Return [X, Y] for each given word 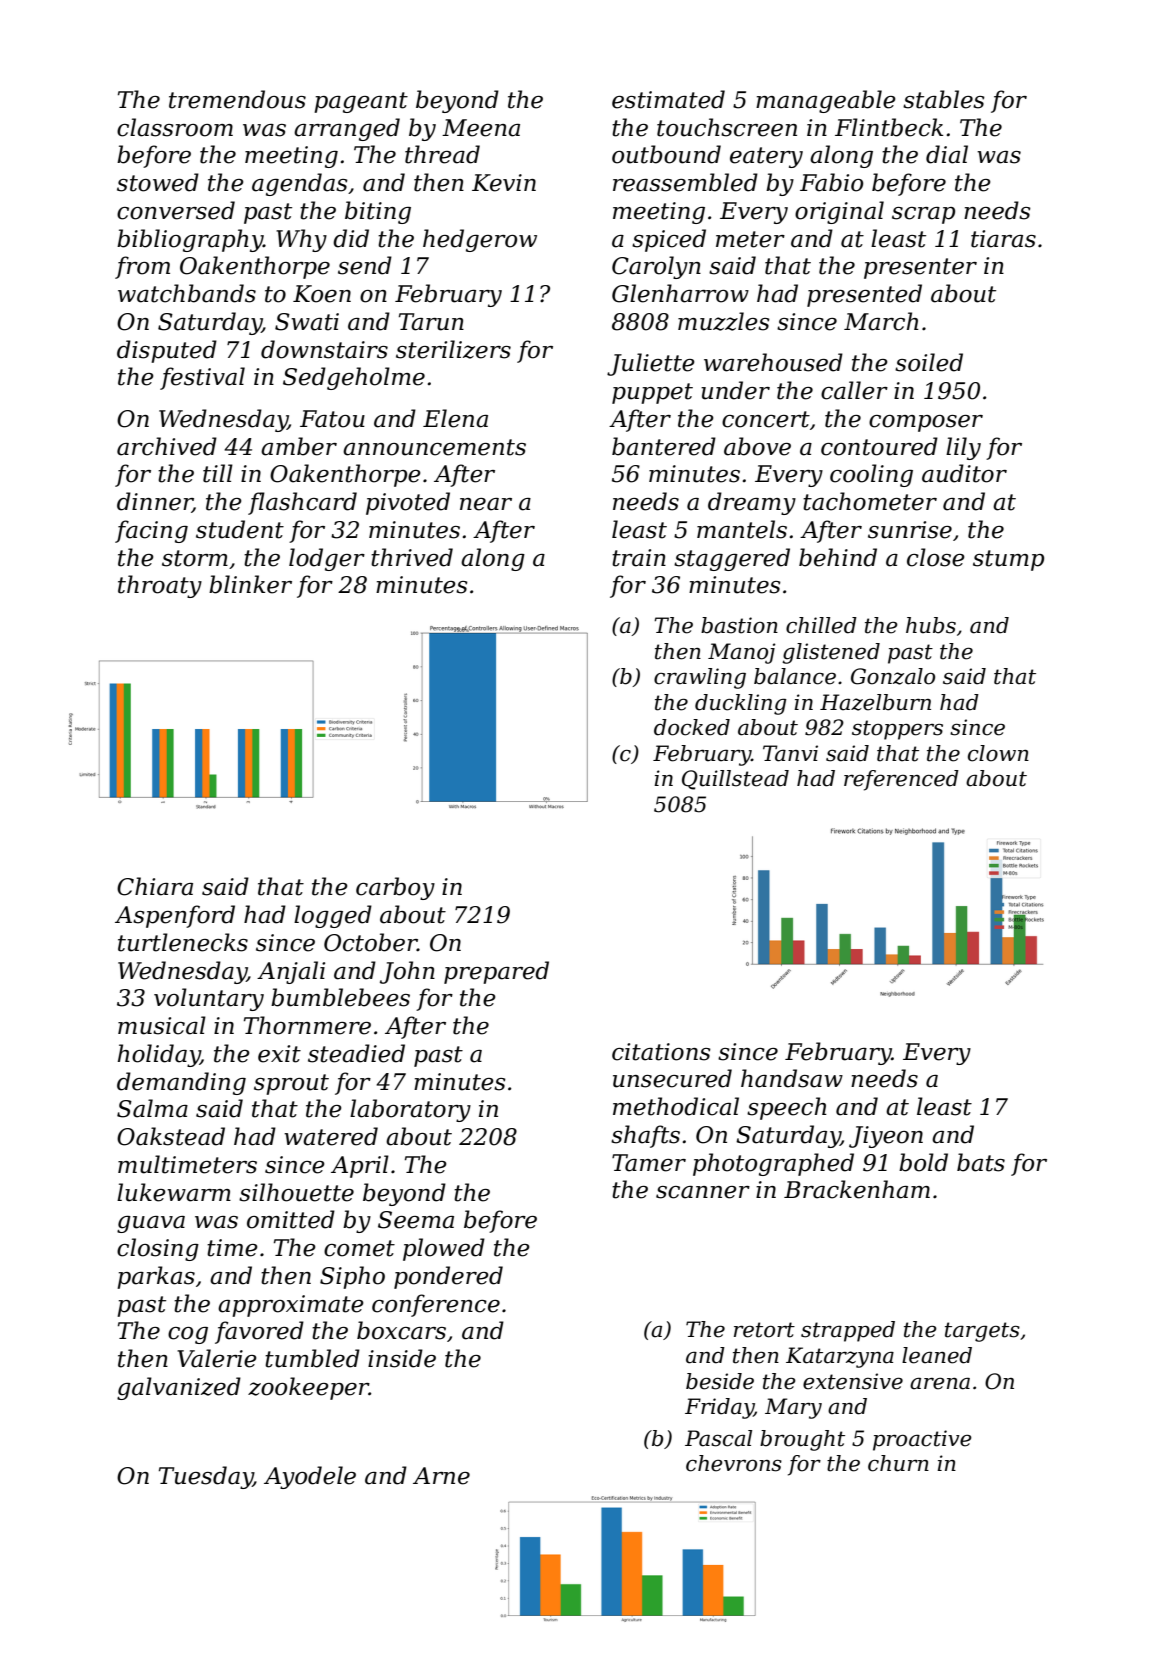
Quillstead [735, 780]
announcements [434, 447]
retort [764, 1330]
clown [998, 753]
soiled [929, 362]
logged [333, 916]
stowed [158, 182]
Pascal [718, 1438]
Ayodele [310, 1477]
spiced [669, 240]
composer [926, 423]
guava [151, 1224]
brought [802, 1440]
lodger [327, 559]
